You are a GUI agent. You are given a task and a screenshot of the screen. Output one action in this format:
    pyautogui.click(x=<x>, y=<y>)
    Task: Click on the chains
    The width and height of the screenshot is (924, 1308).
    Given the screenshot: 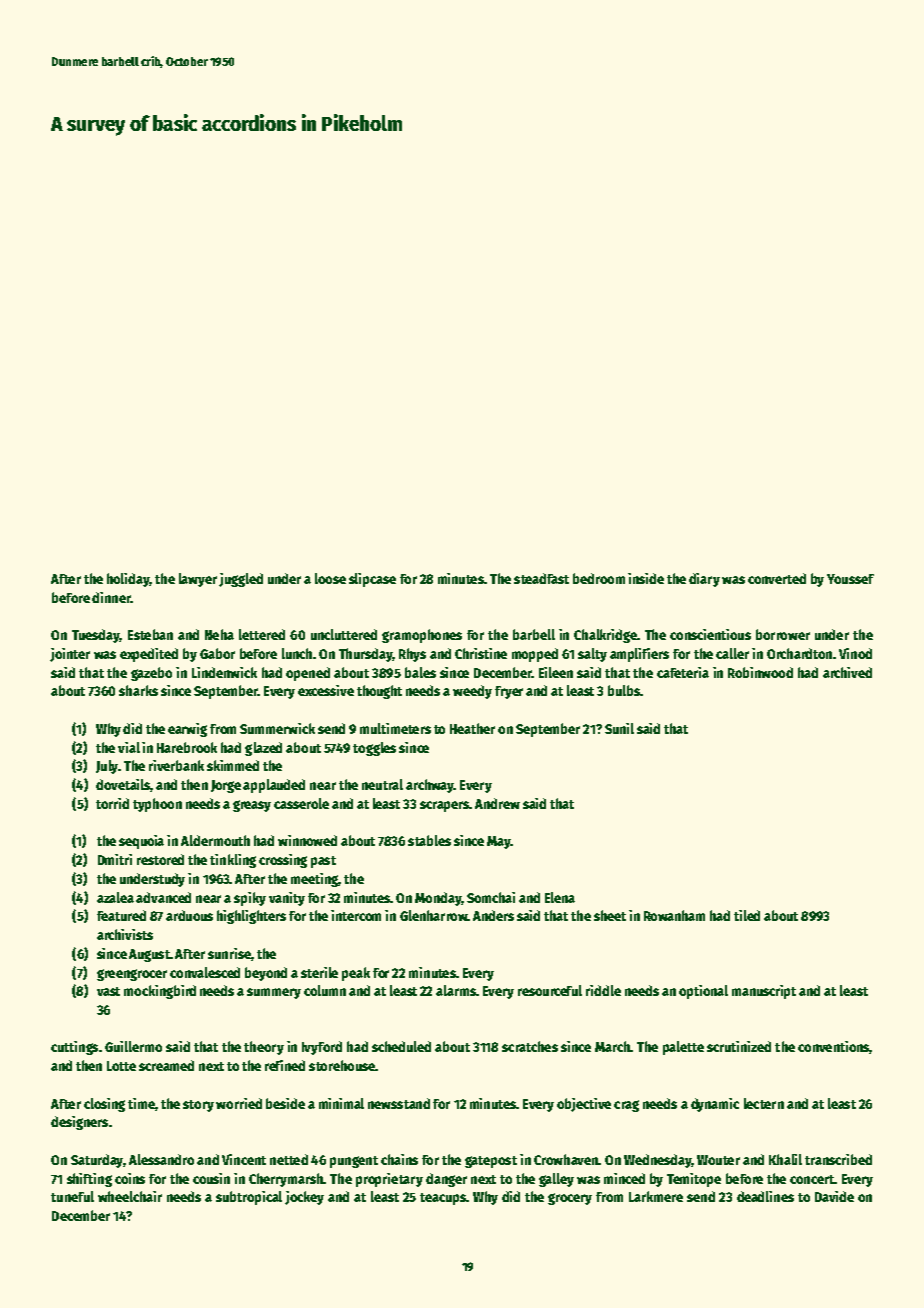 What is the action you would take?
    pyautogui.click(x=399, y=1159)
